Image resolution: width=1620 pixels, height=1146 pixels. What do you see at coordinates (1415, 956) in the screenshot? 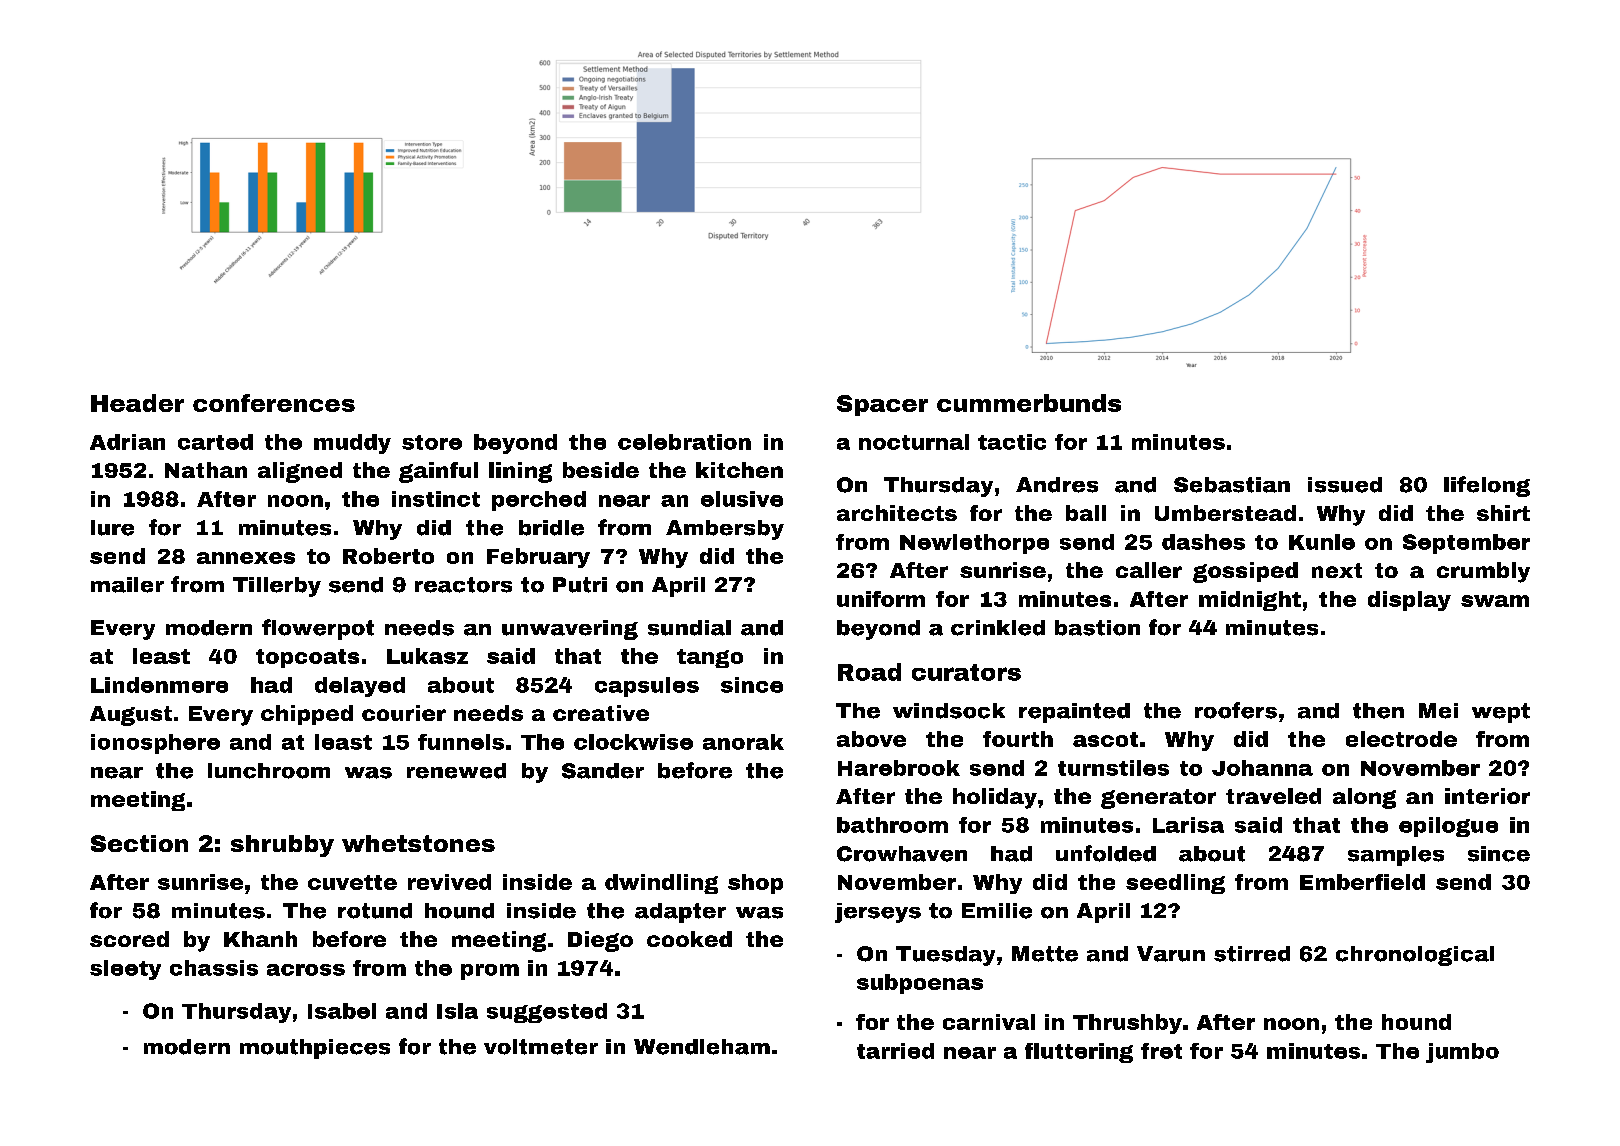
I see `chronological` at bounding box center [1415, 956].
